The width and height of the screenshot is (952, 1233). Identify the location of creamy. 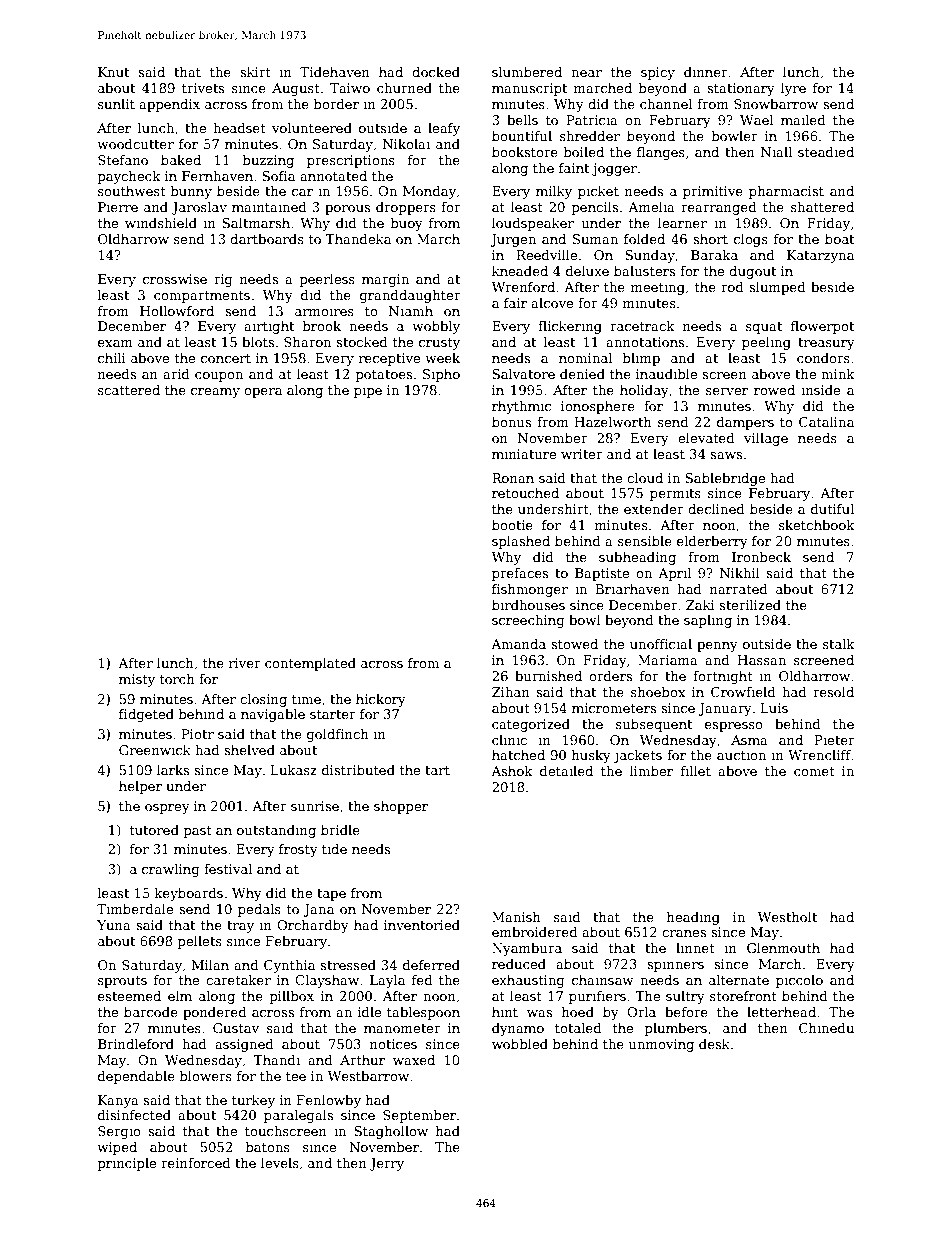
(215, 393).
